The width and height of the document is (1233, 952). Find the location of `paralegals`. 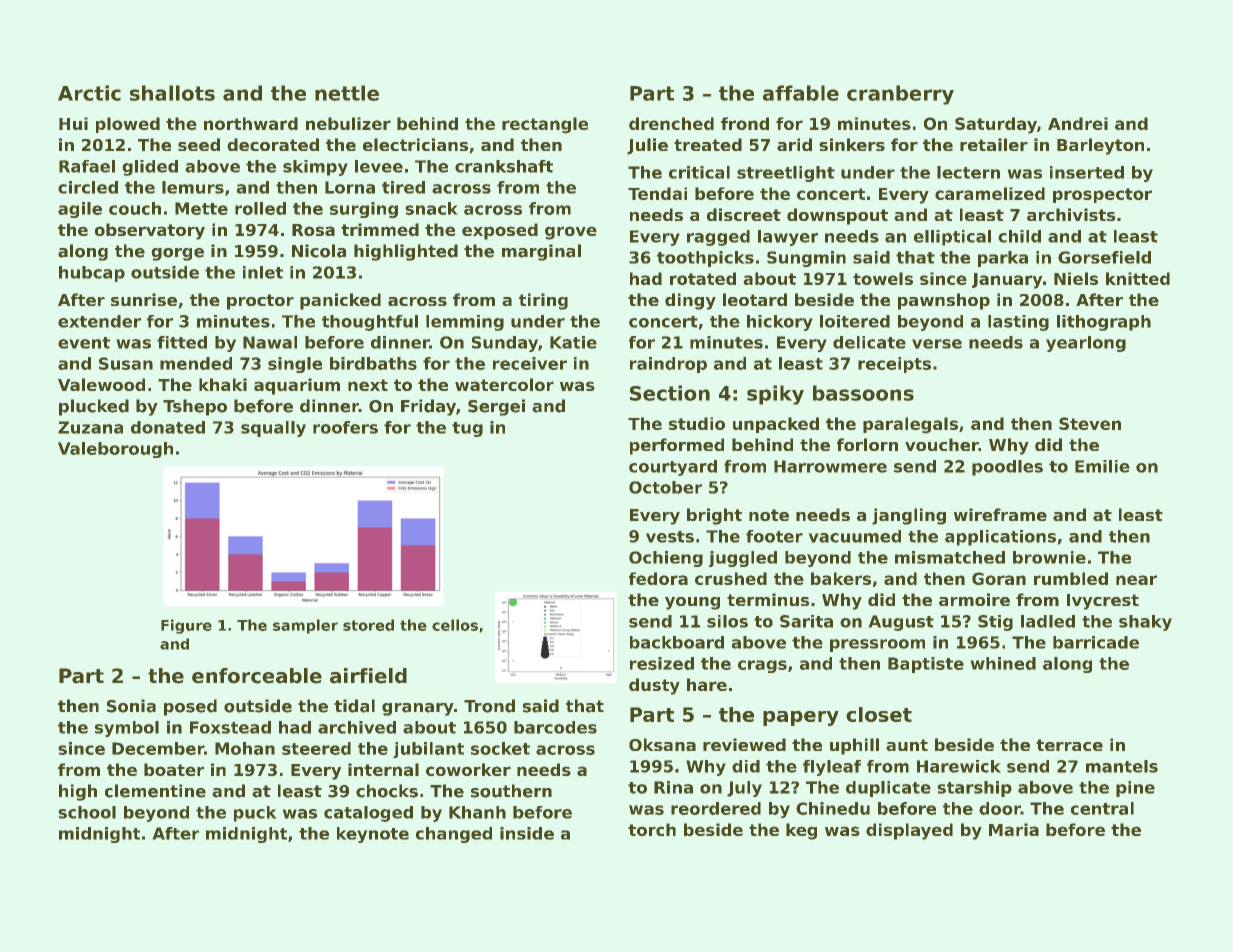

paralegals is located at coordinates (910, 425).
